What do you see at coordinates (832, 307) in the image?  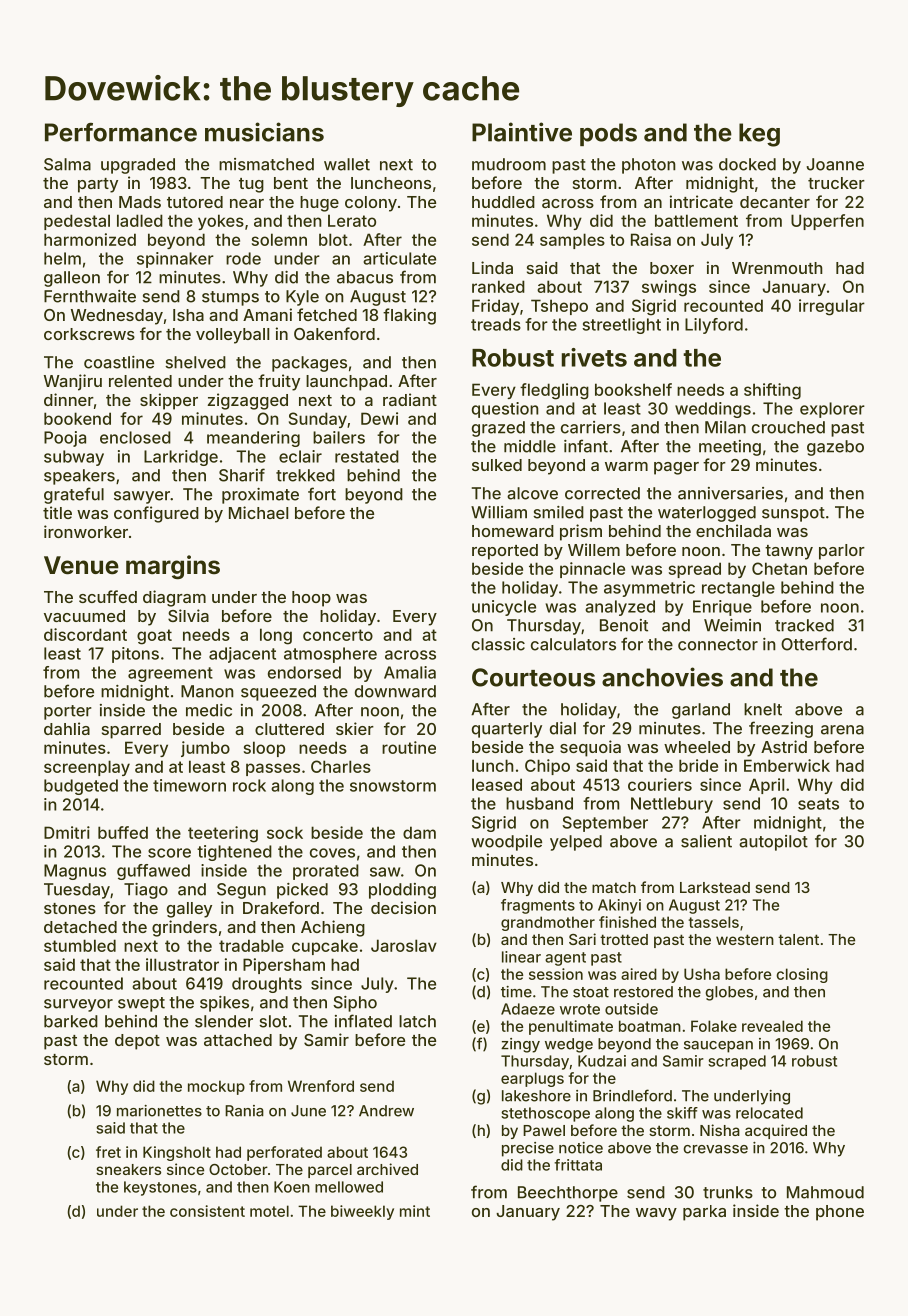 I see `irregular` at bounding box center [832, 307].
